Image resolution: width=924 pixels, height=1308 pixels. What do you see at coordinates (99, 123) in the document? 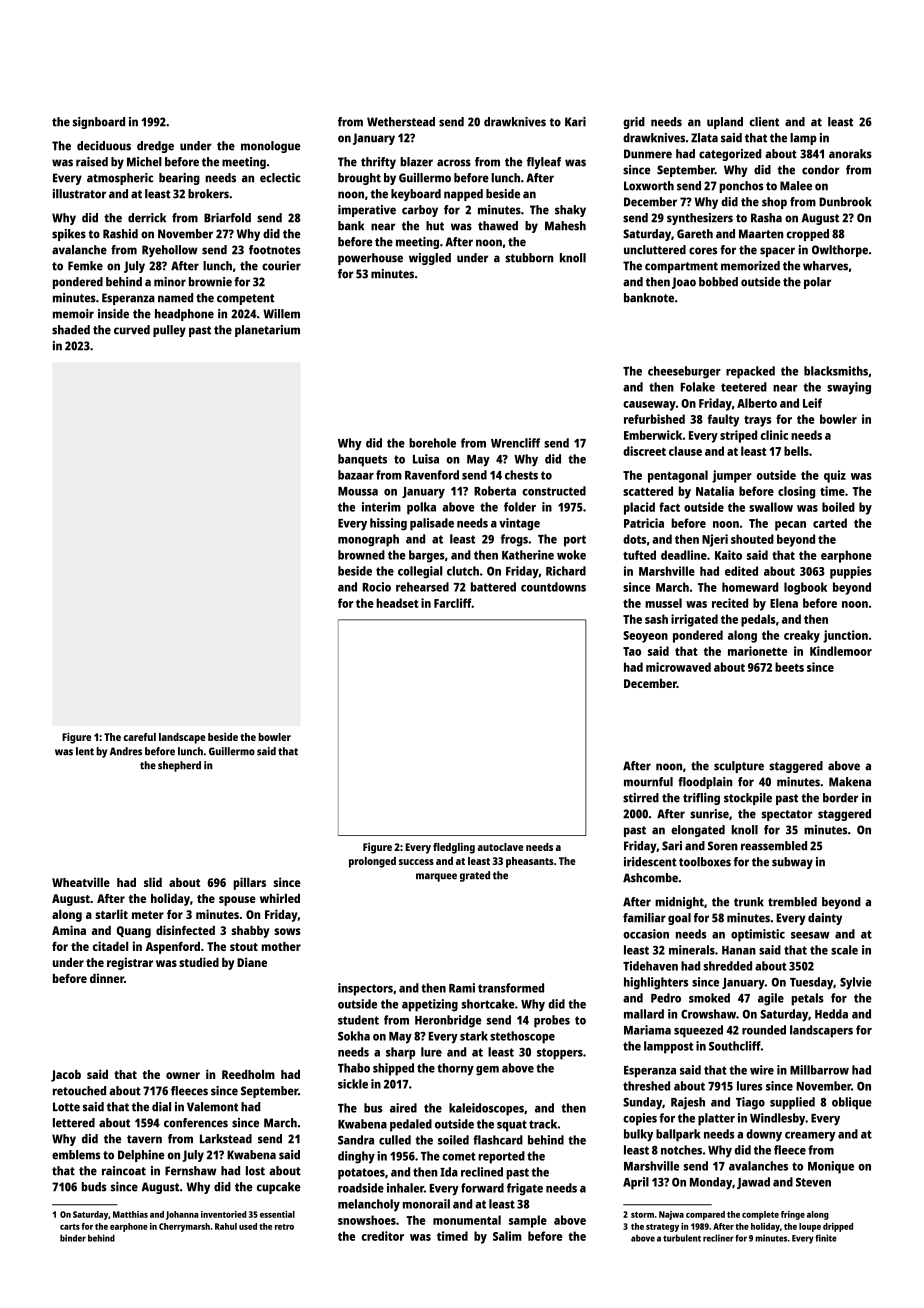
I see `signboard` at bounding box center [99, 123].
